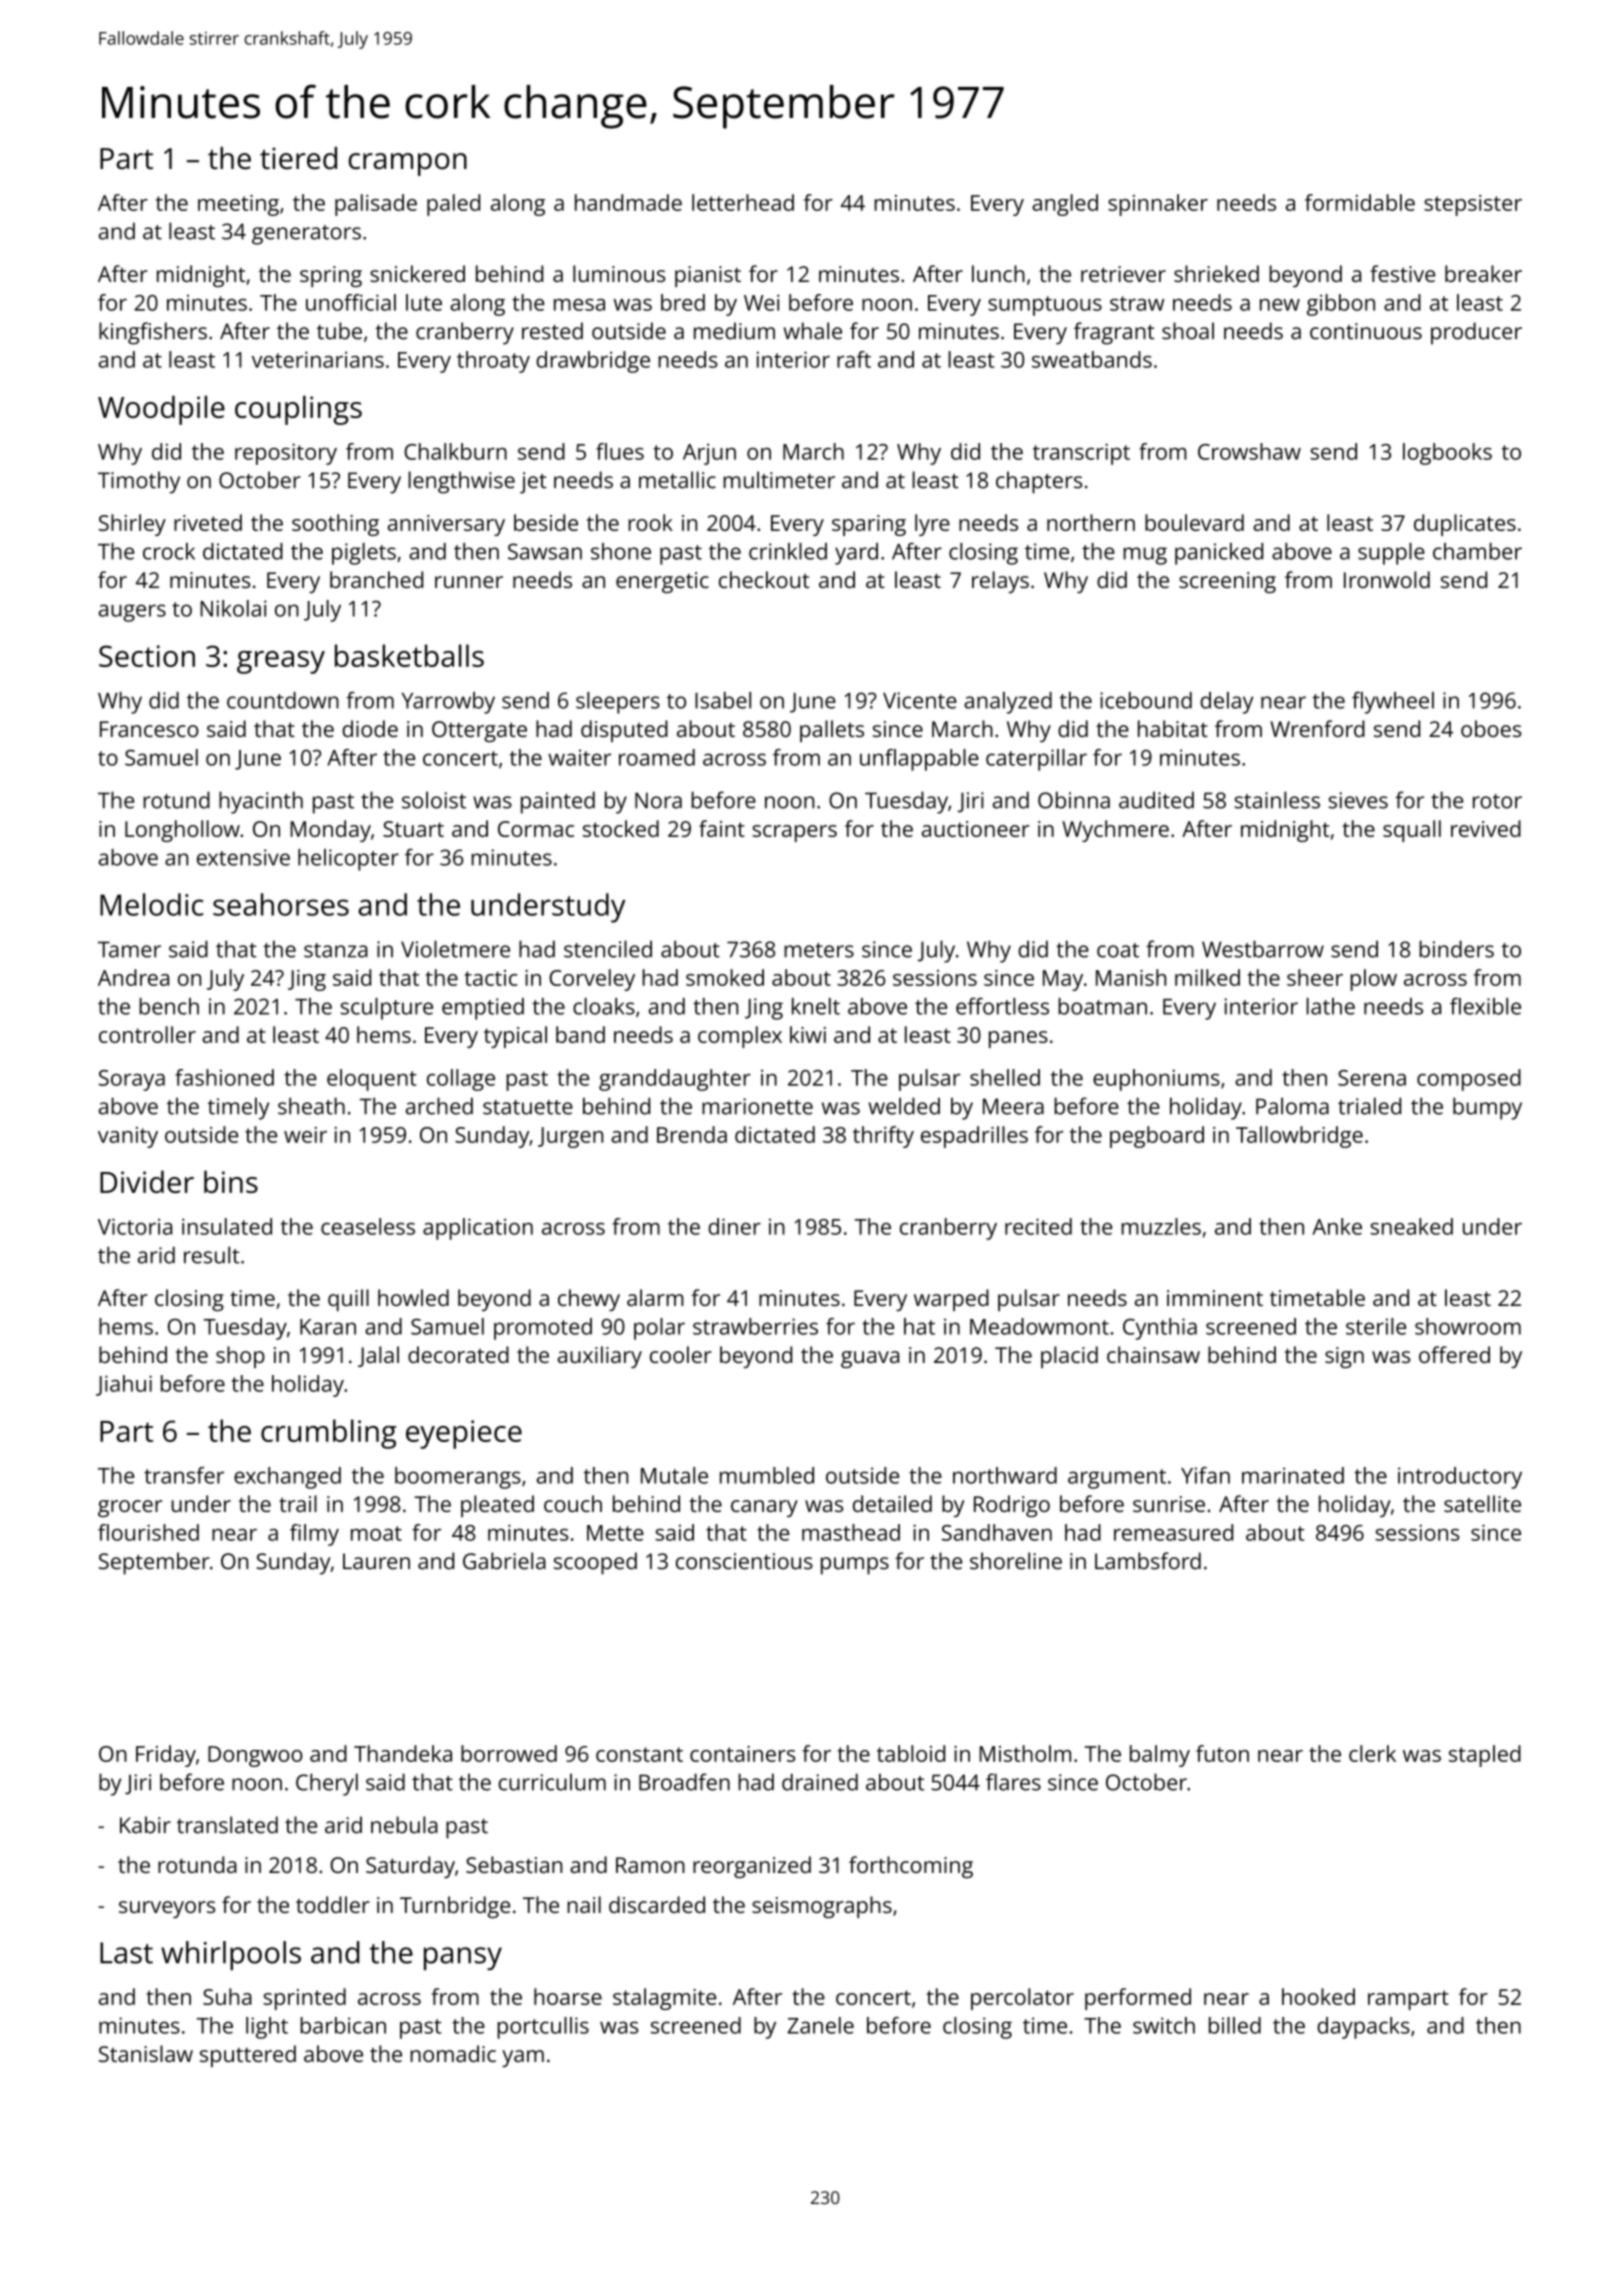 The image size is (1620, 2292). What do you see at coordinates (1412, 831) in the image?
I see `squall` at bounding box center [1412, 831].
